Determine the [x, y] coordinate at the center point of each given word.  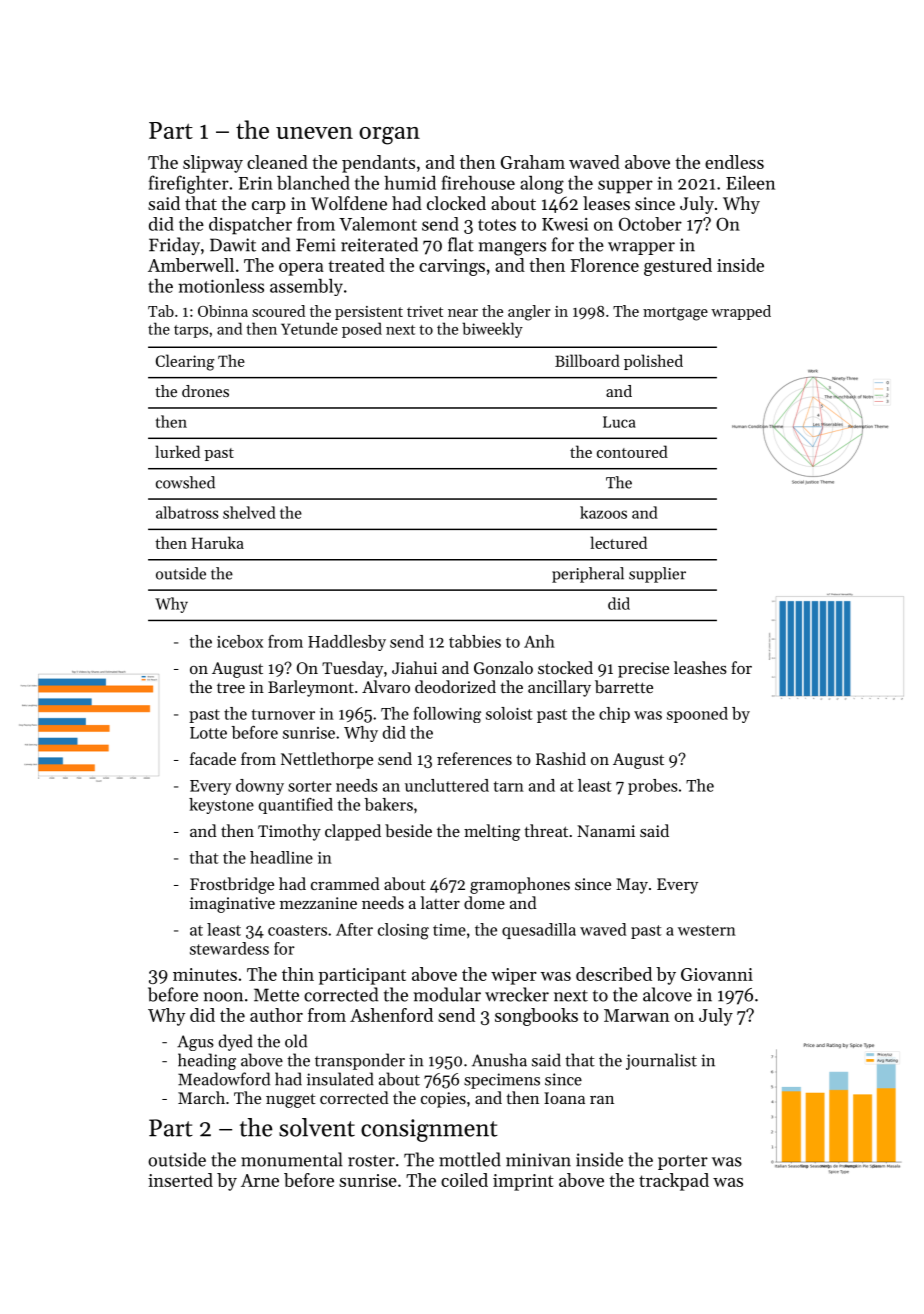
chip [614, 715]
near [463, 313]
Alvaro [386, 686]
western [707, 930]
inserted [180, 1180]
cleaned [277, 162]
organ [389, 136]
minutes [205, 974]
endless [734, 162]
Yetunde [309, 328]
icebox [240, 641]
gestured [678, 267]
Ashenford [391, 1015]
